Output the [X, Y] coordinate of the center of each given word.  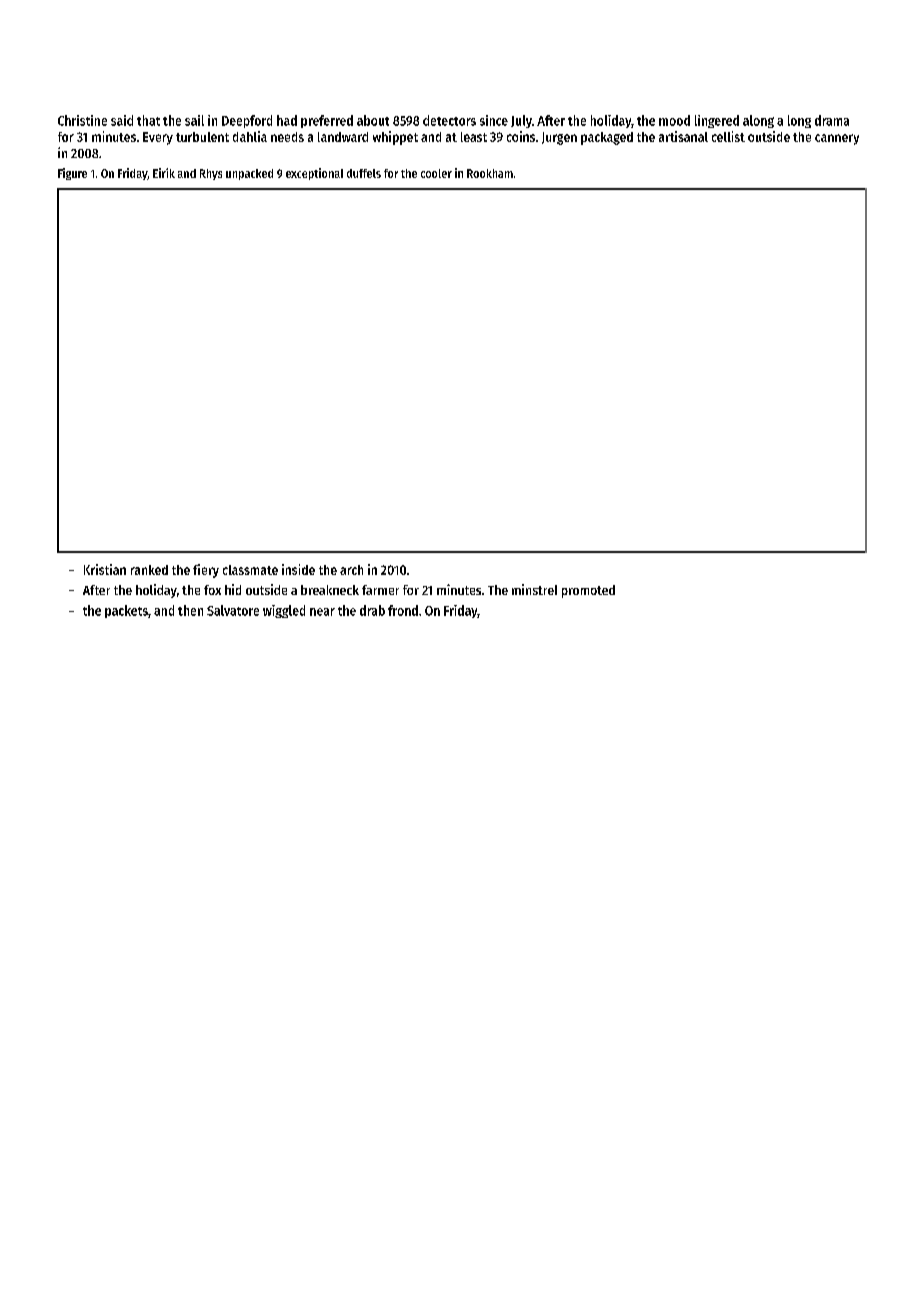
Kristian [105, 569]
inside [298, 569]
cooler [436, 173]
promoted [588, 591]
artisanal [683, 136]
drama [832, 120]
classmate [250, 570]
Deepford [247, 121]
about [373, 120]
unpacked [249, 174]
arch [351, 570]
